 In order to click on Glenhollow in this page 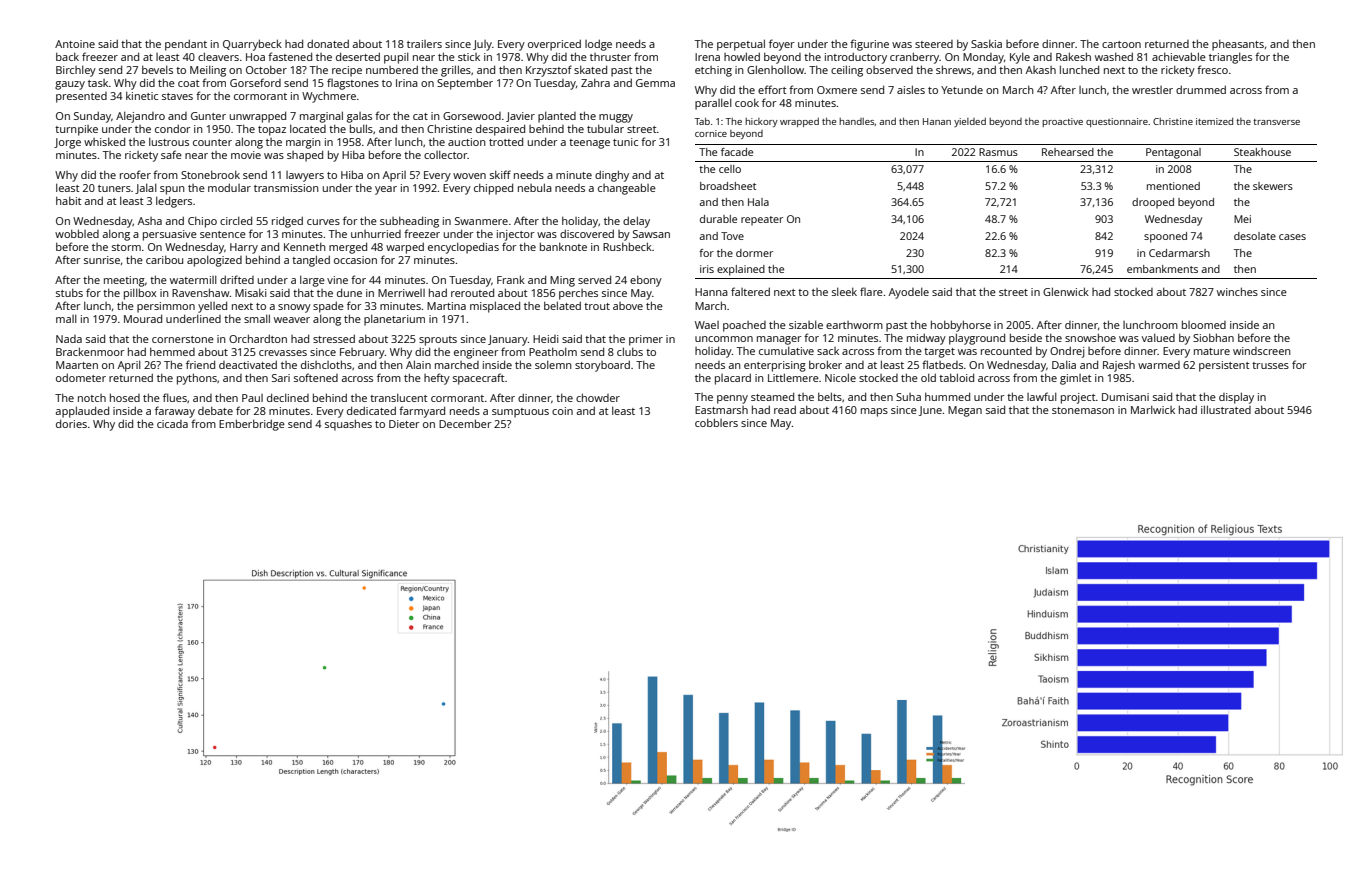, I will do `click(775, 69)`.
